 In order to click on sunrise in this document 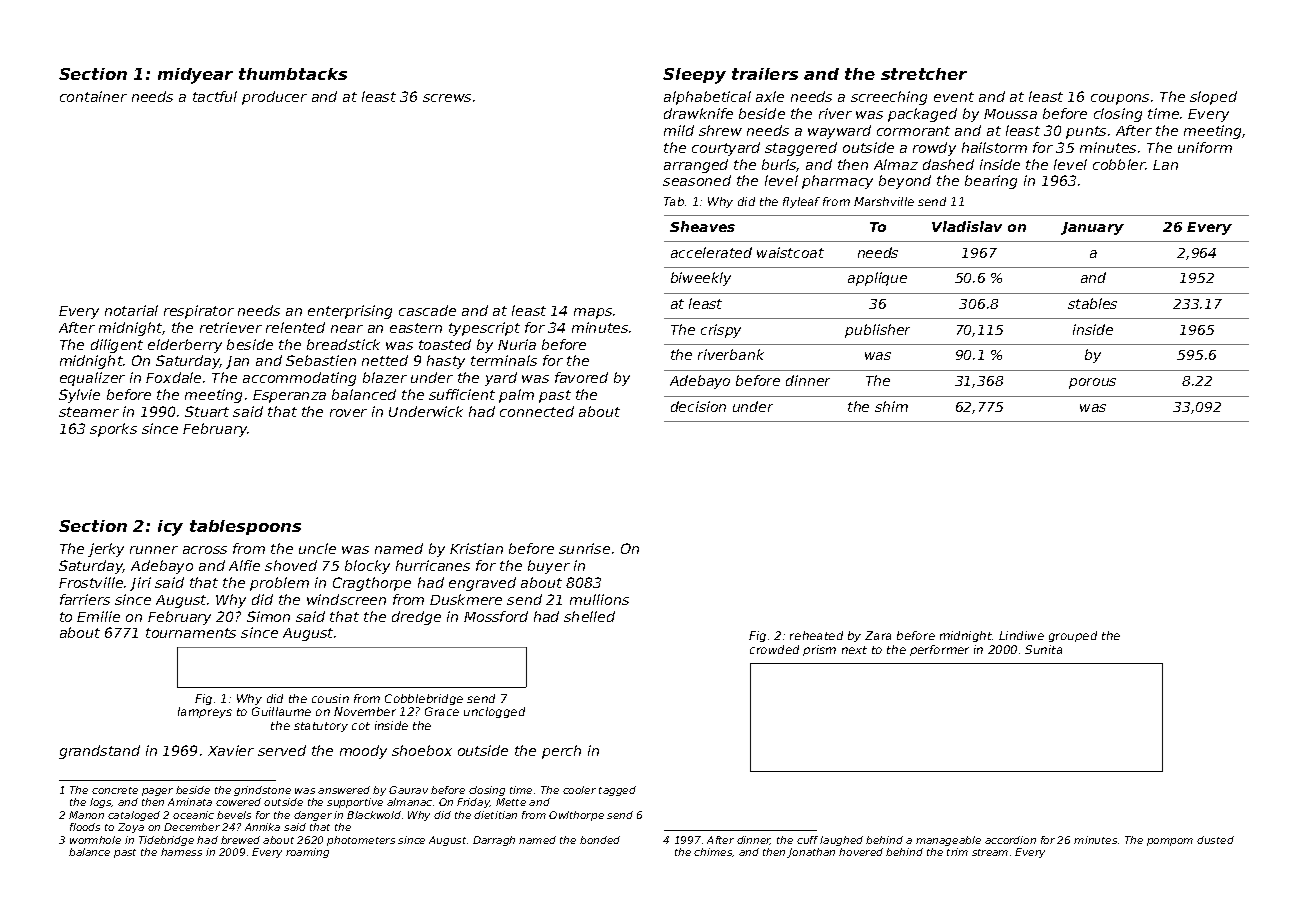, I will do `click(584, 548)`.
